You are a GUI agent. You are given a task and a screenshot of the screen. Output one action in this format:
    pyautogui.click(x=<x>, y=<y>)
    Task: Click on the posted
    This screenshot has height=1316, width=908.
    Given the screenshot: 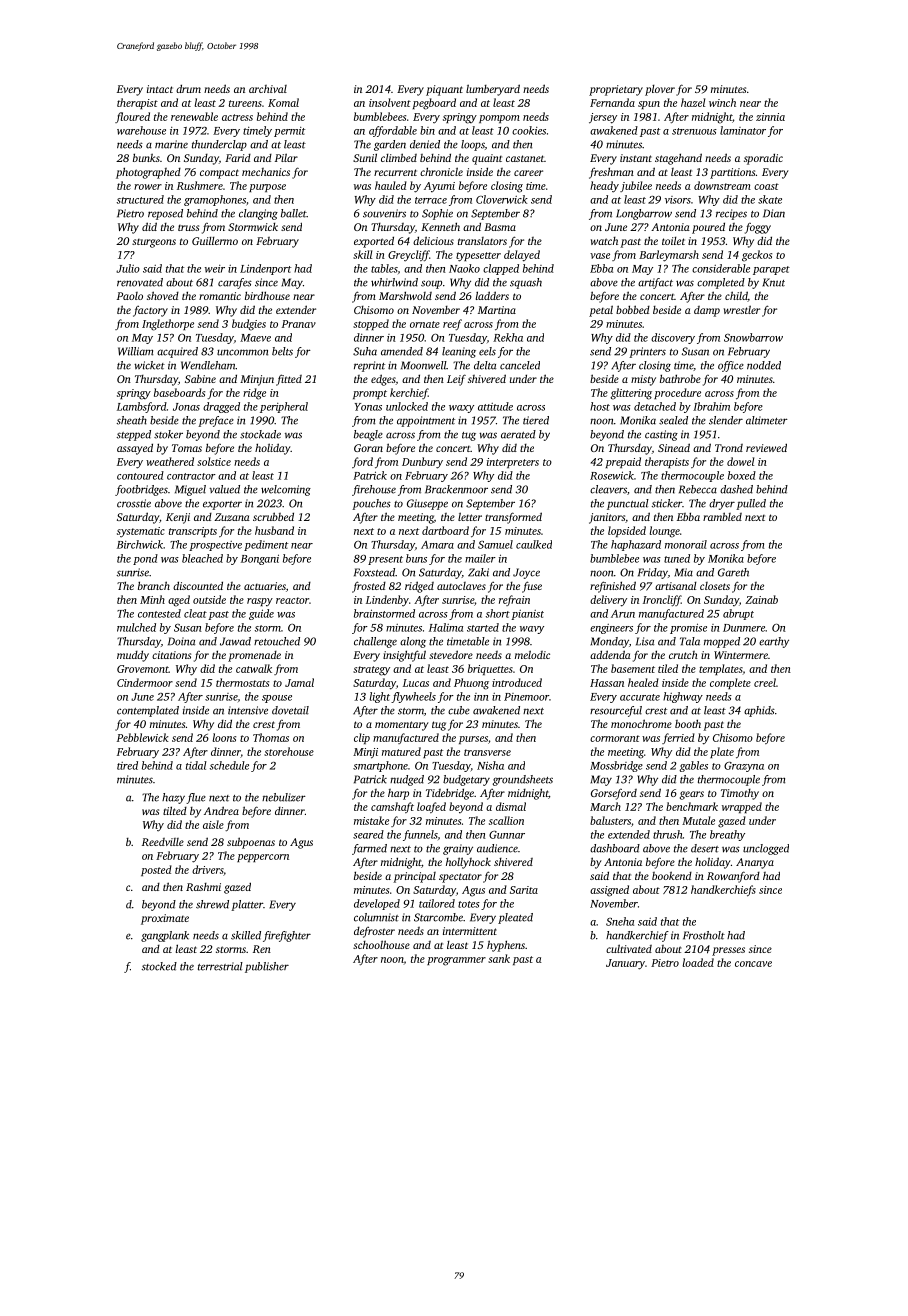 What is the action you would take?
    pyautogui.click(x=156, y=870)
